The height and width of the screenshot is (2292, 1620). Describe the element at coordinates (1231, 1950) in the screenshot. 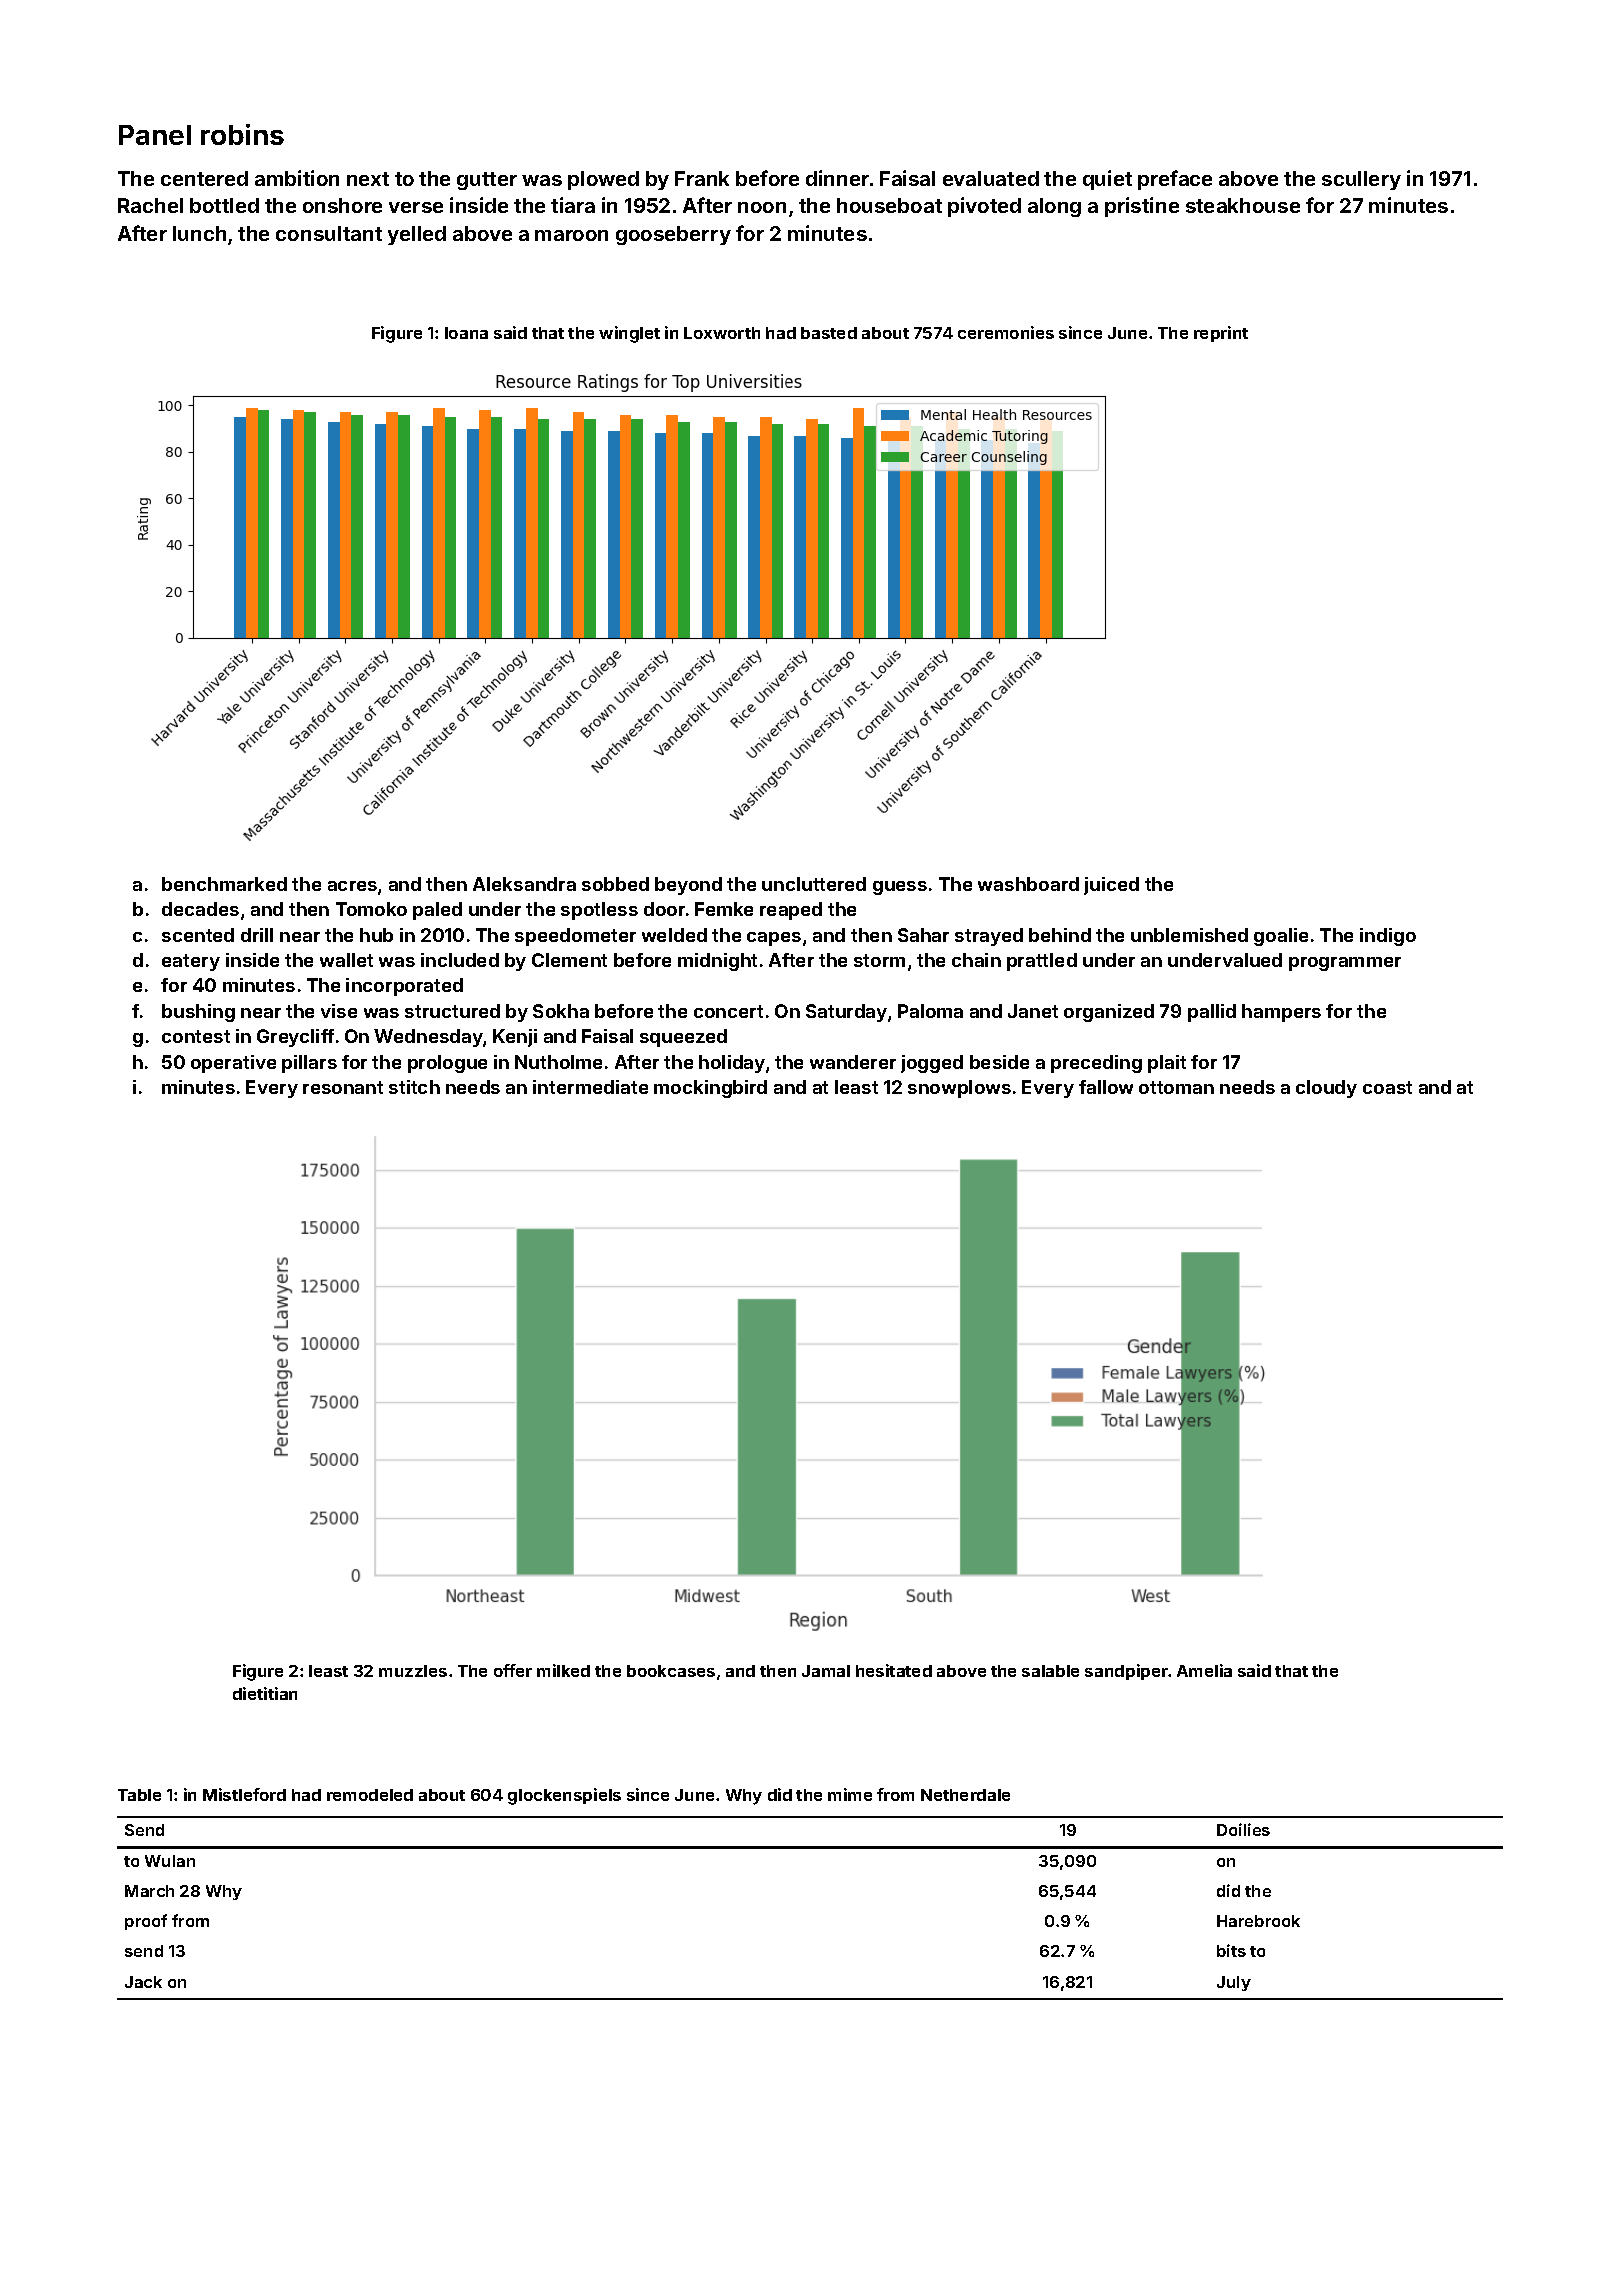

I see `bits` at that location.
